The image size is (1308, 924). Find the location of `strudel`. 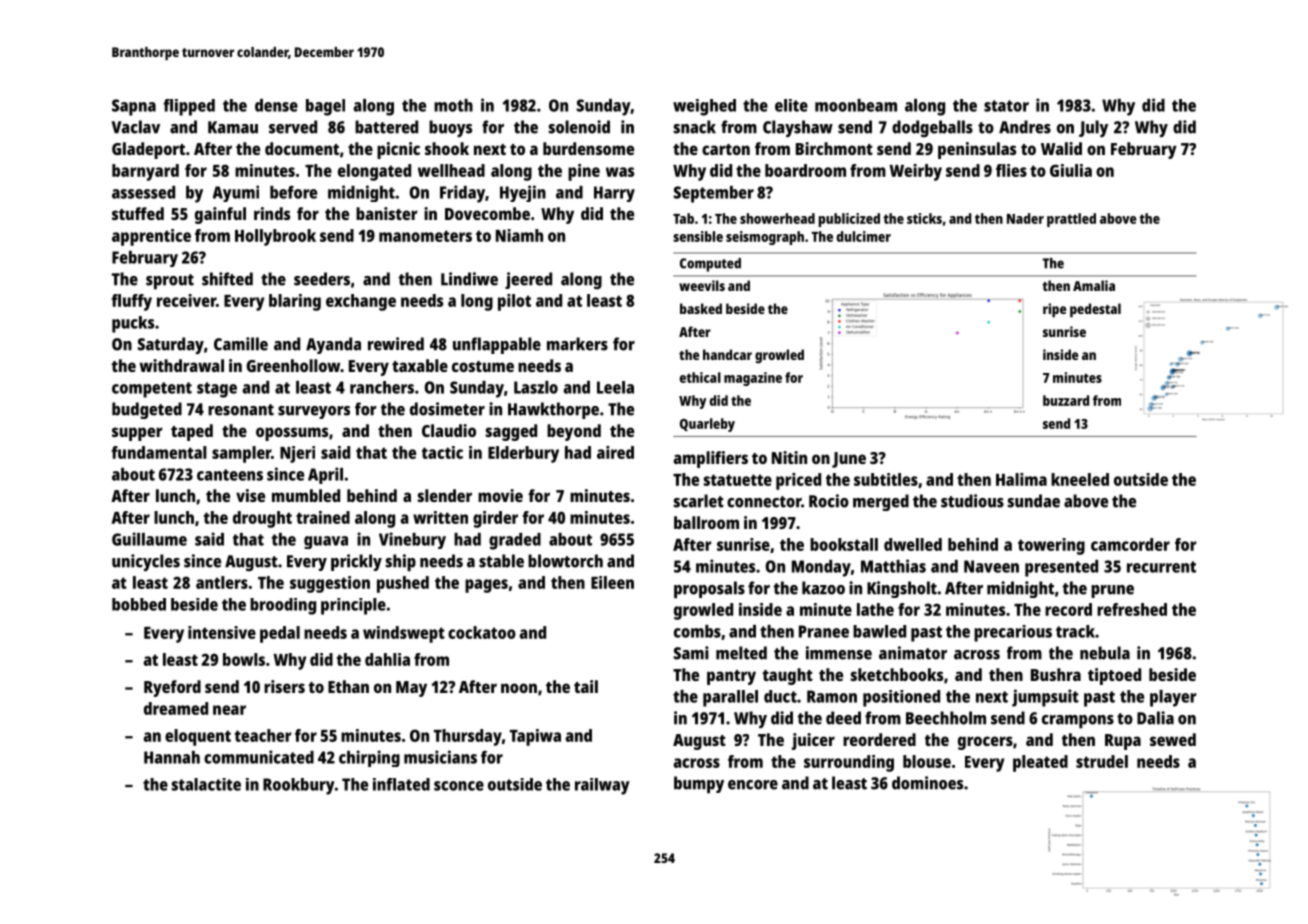

strudel is located at coordinates (1102, 761).
